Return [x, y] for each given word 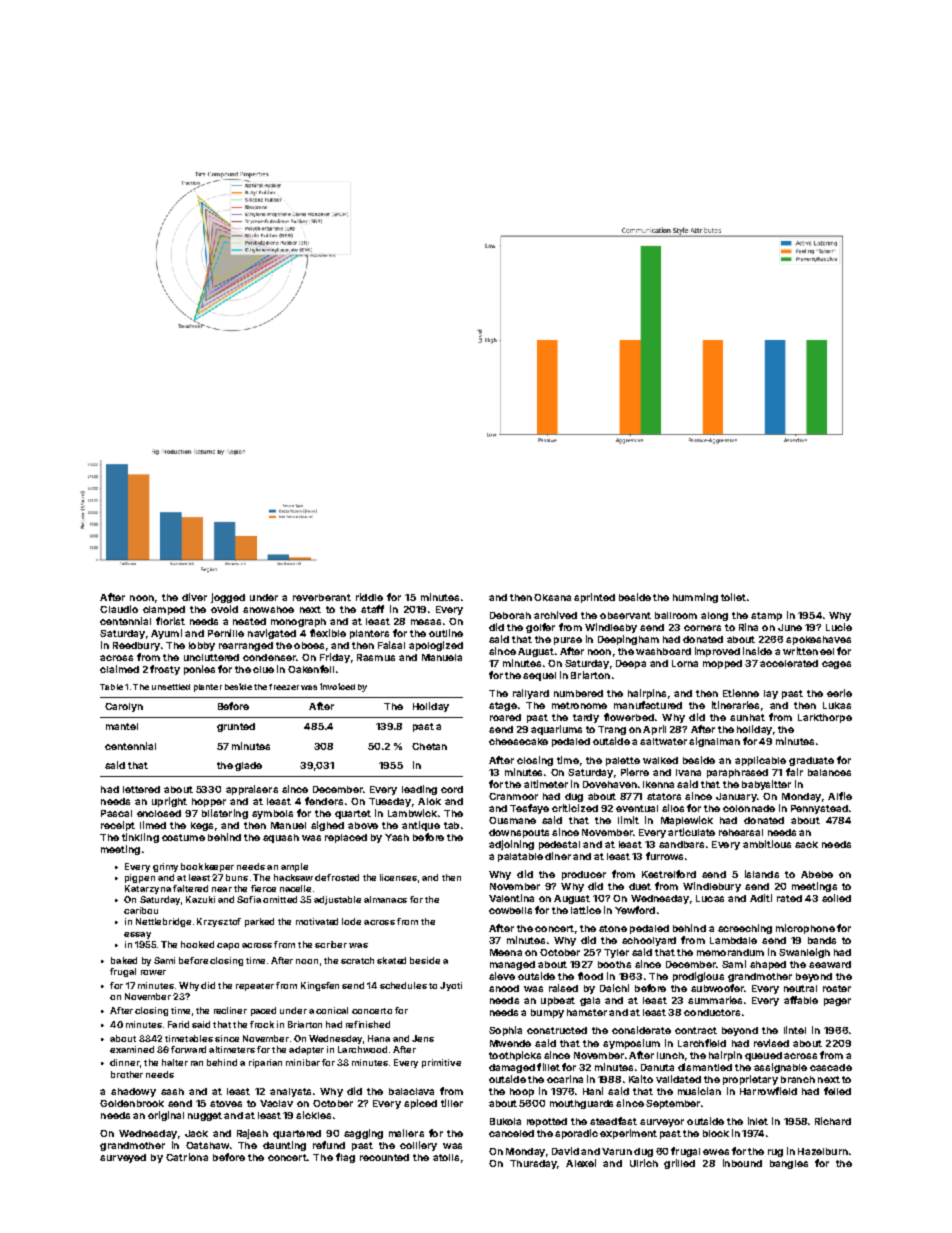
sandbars [681, 844]
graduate [811, 761]
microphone [805, 929]
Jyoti [451, 986]
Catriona [187, 1157]
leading [419, 790]
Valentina [511, 898]
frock [262, 1024]
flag [345, 1158]
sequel [539, 676]
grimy [165, 867]
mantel [122, 726]
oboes [309, 645]
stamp [766, 616]
